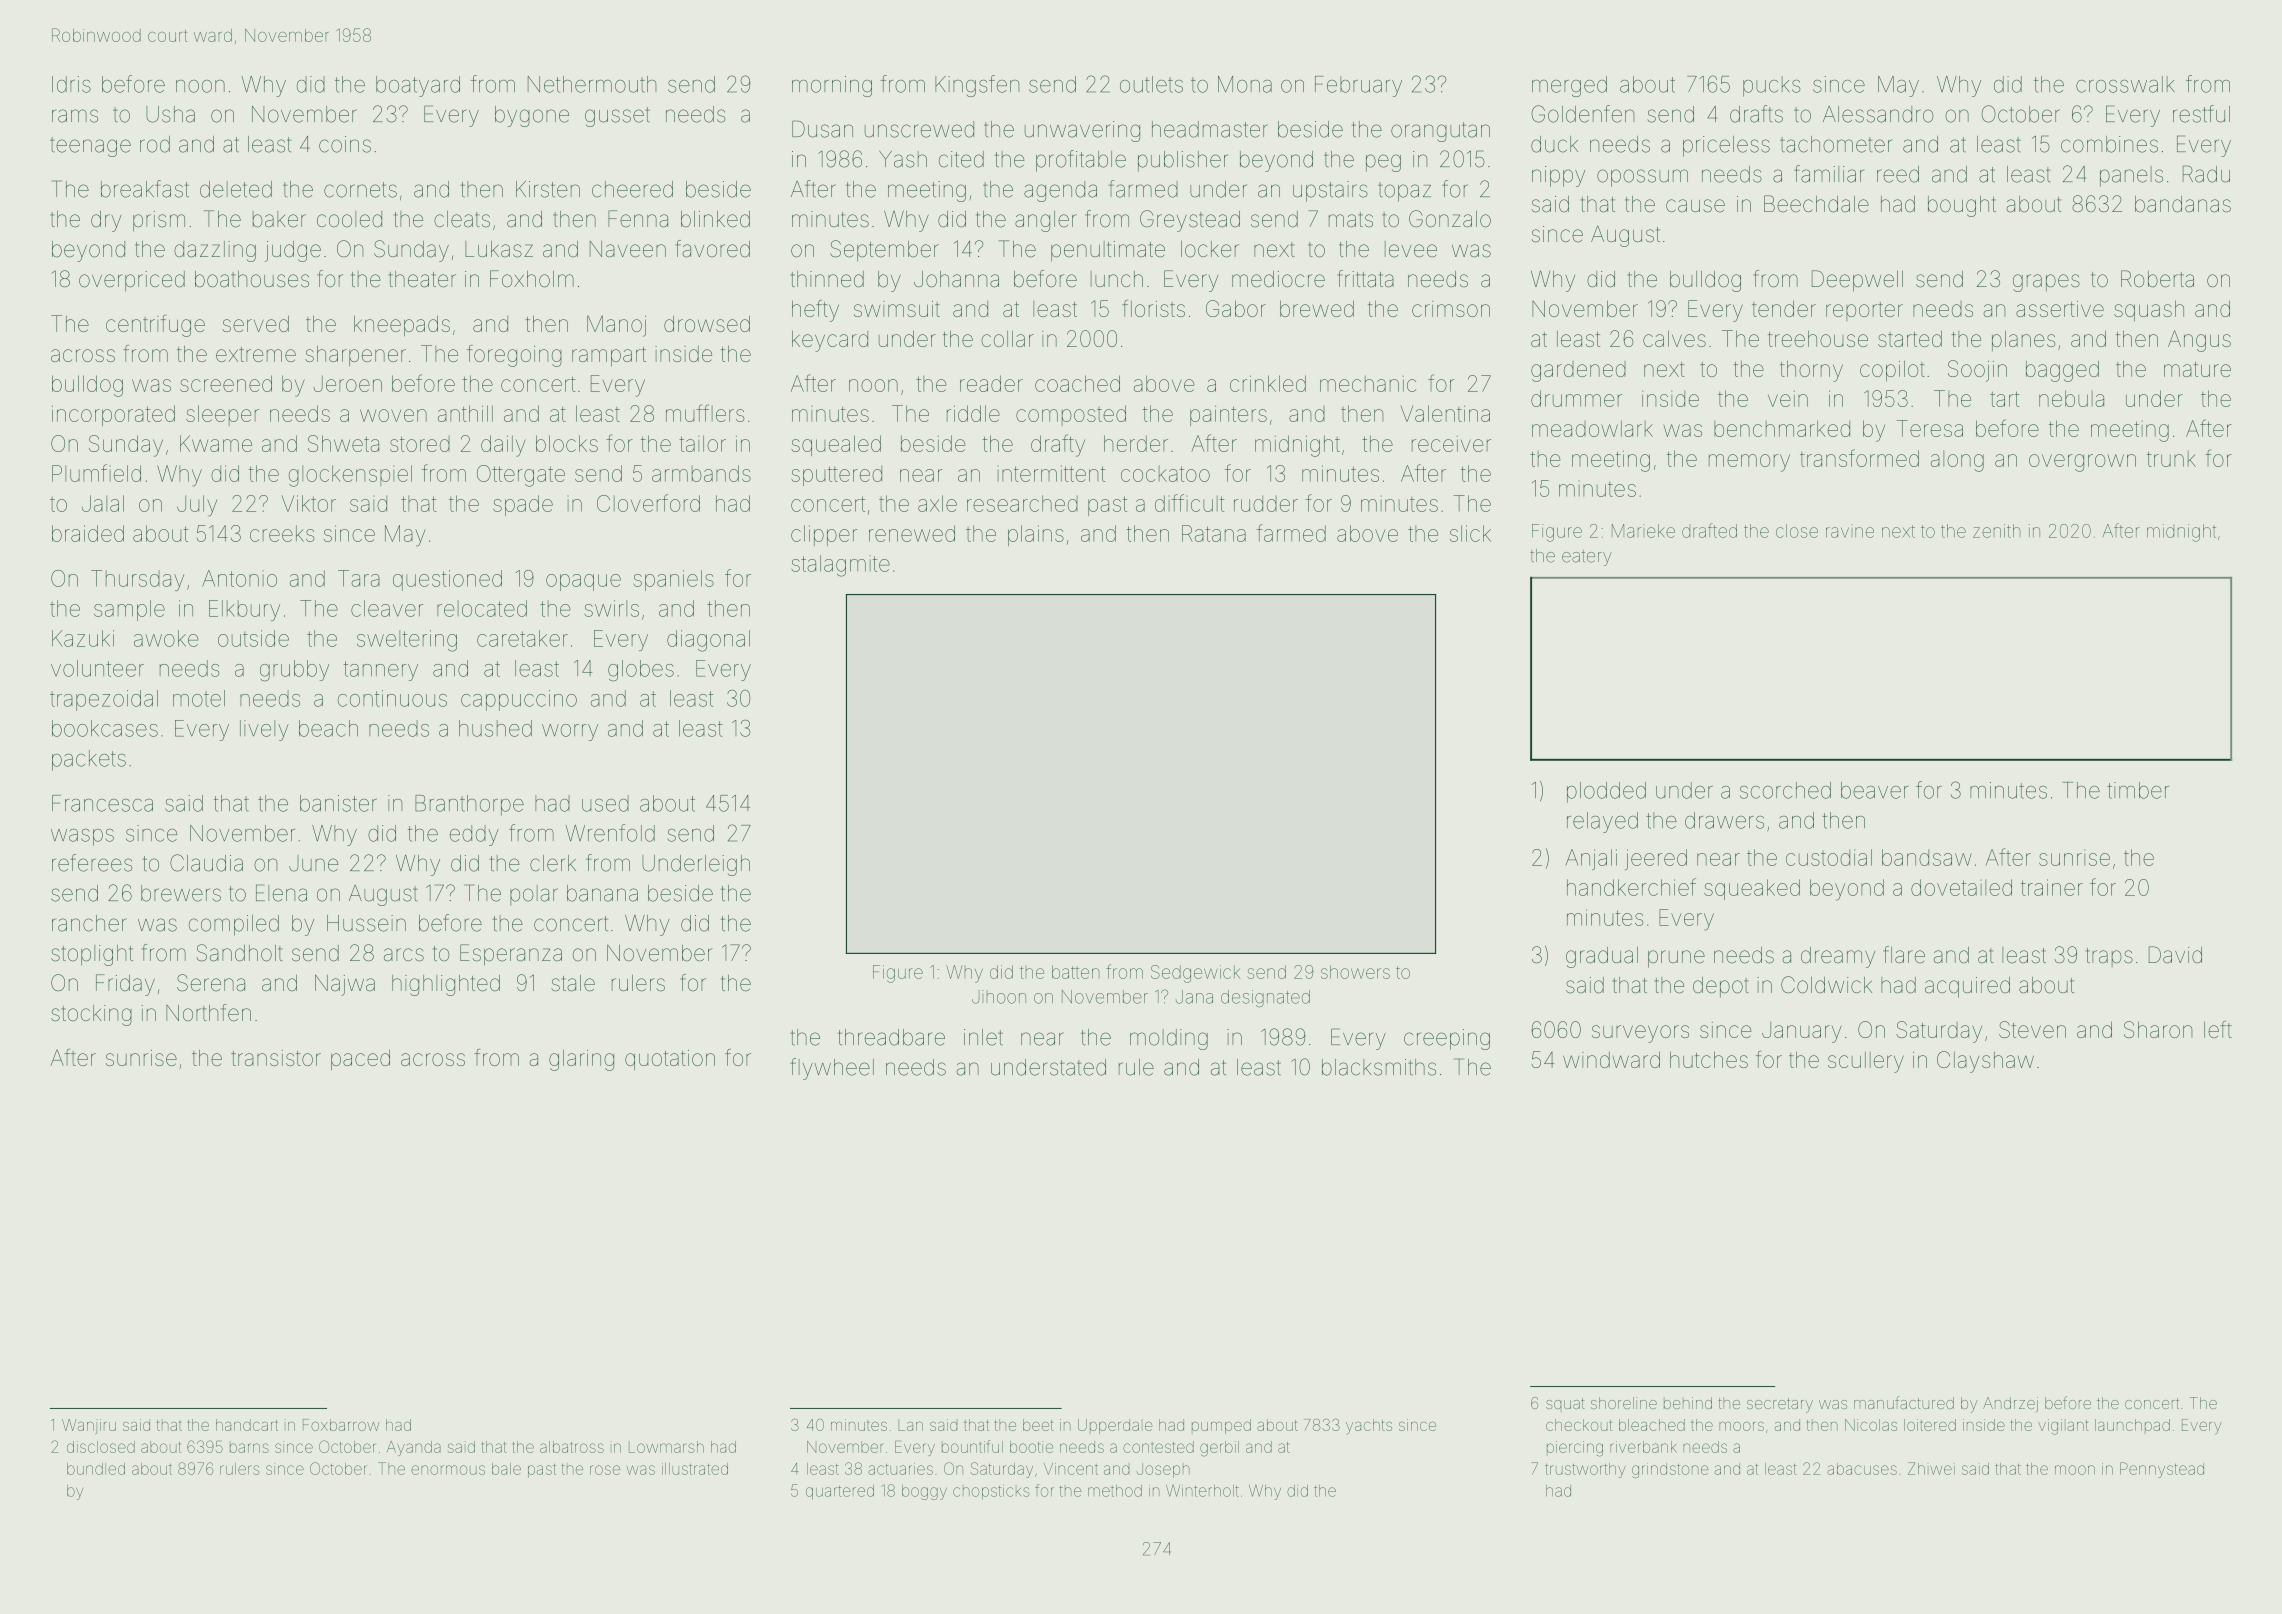 This screenshot has height=1614, width=2282. Describe the element at coordinates (2010, 1404) in the screenshot. I see `Andrzej` at that location.
